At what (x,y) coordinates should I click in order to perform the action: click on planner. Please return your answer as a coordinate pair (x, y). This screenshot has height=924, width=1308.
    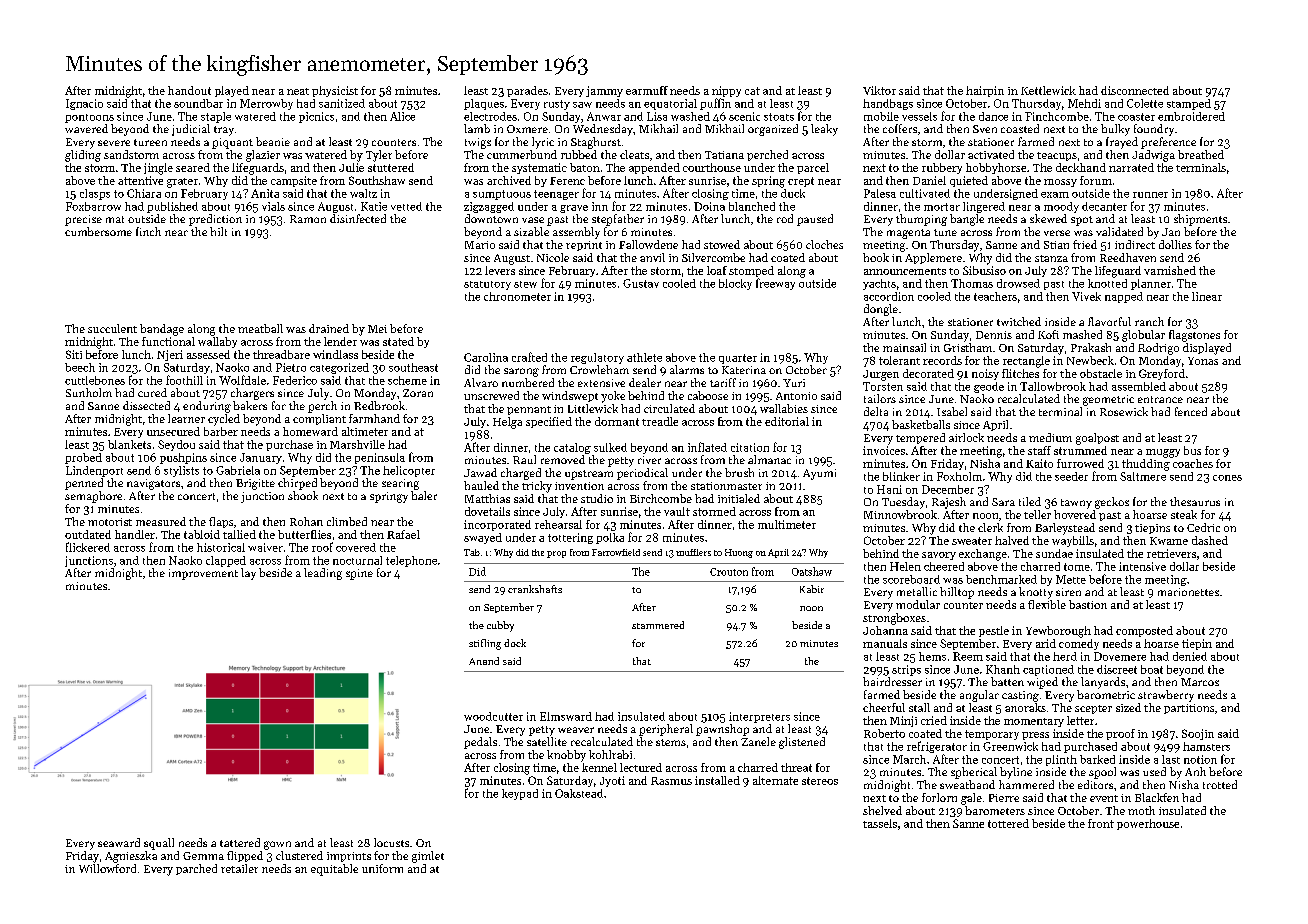
    Looking at the image, I should click on (1151, 284).
